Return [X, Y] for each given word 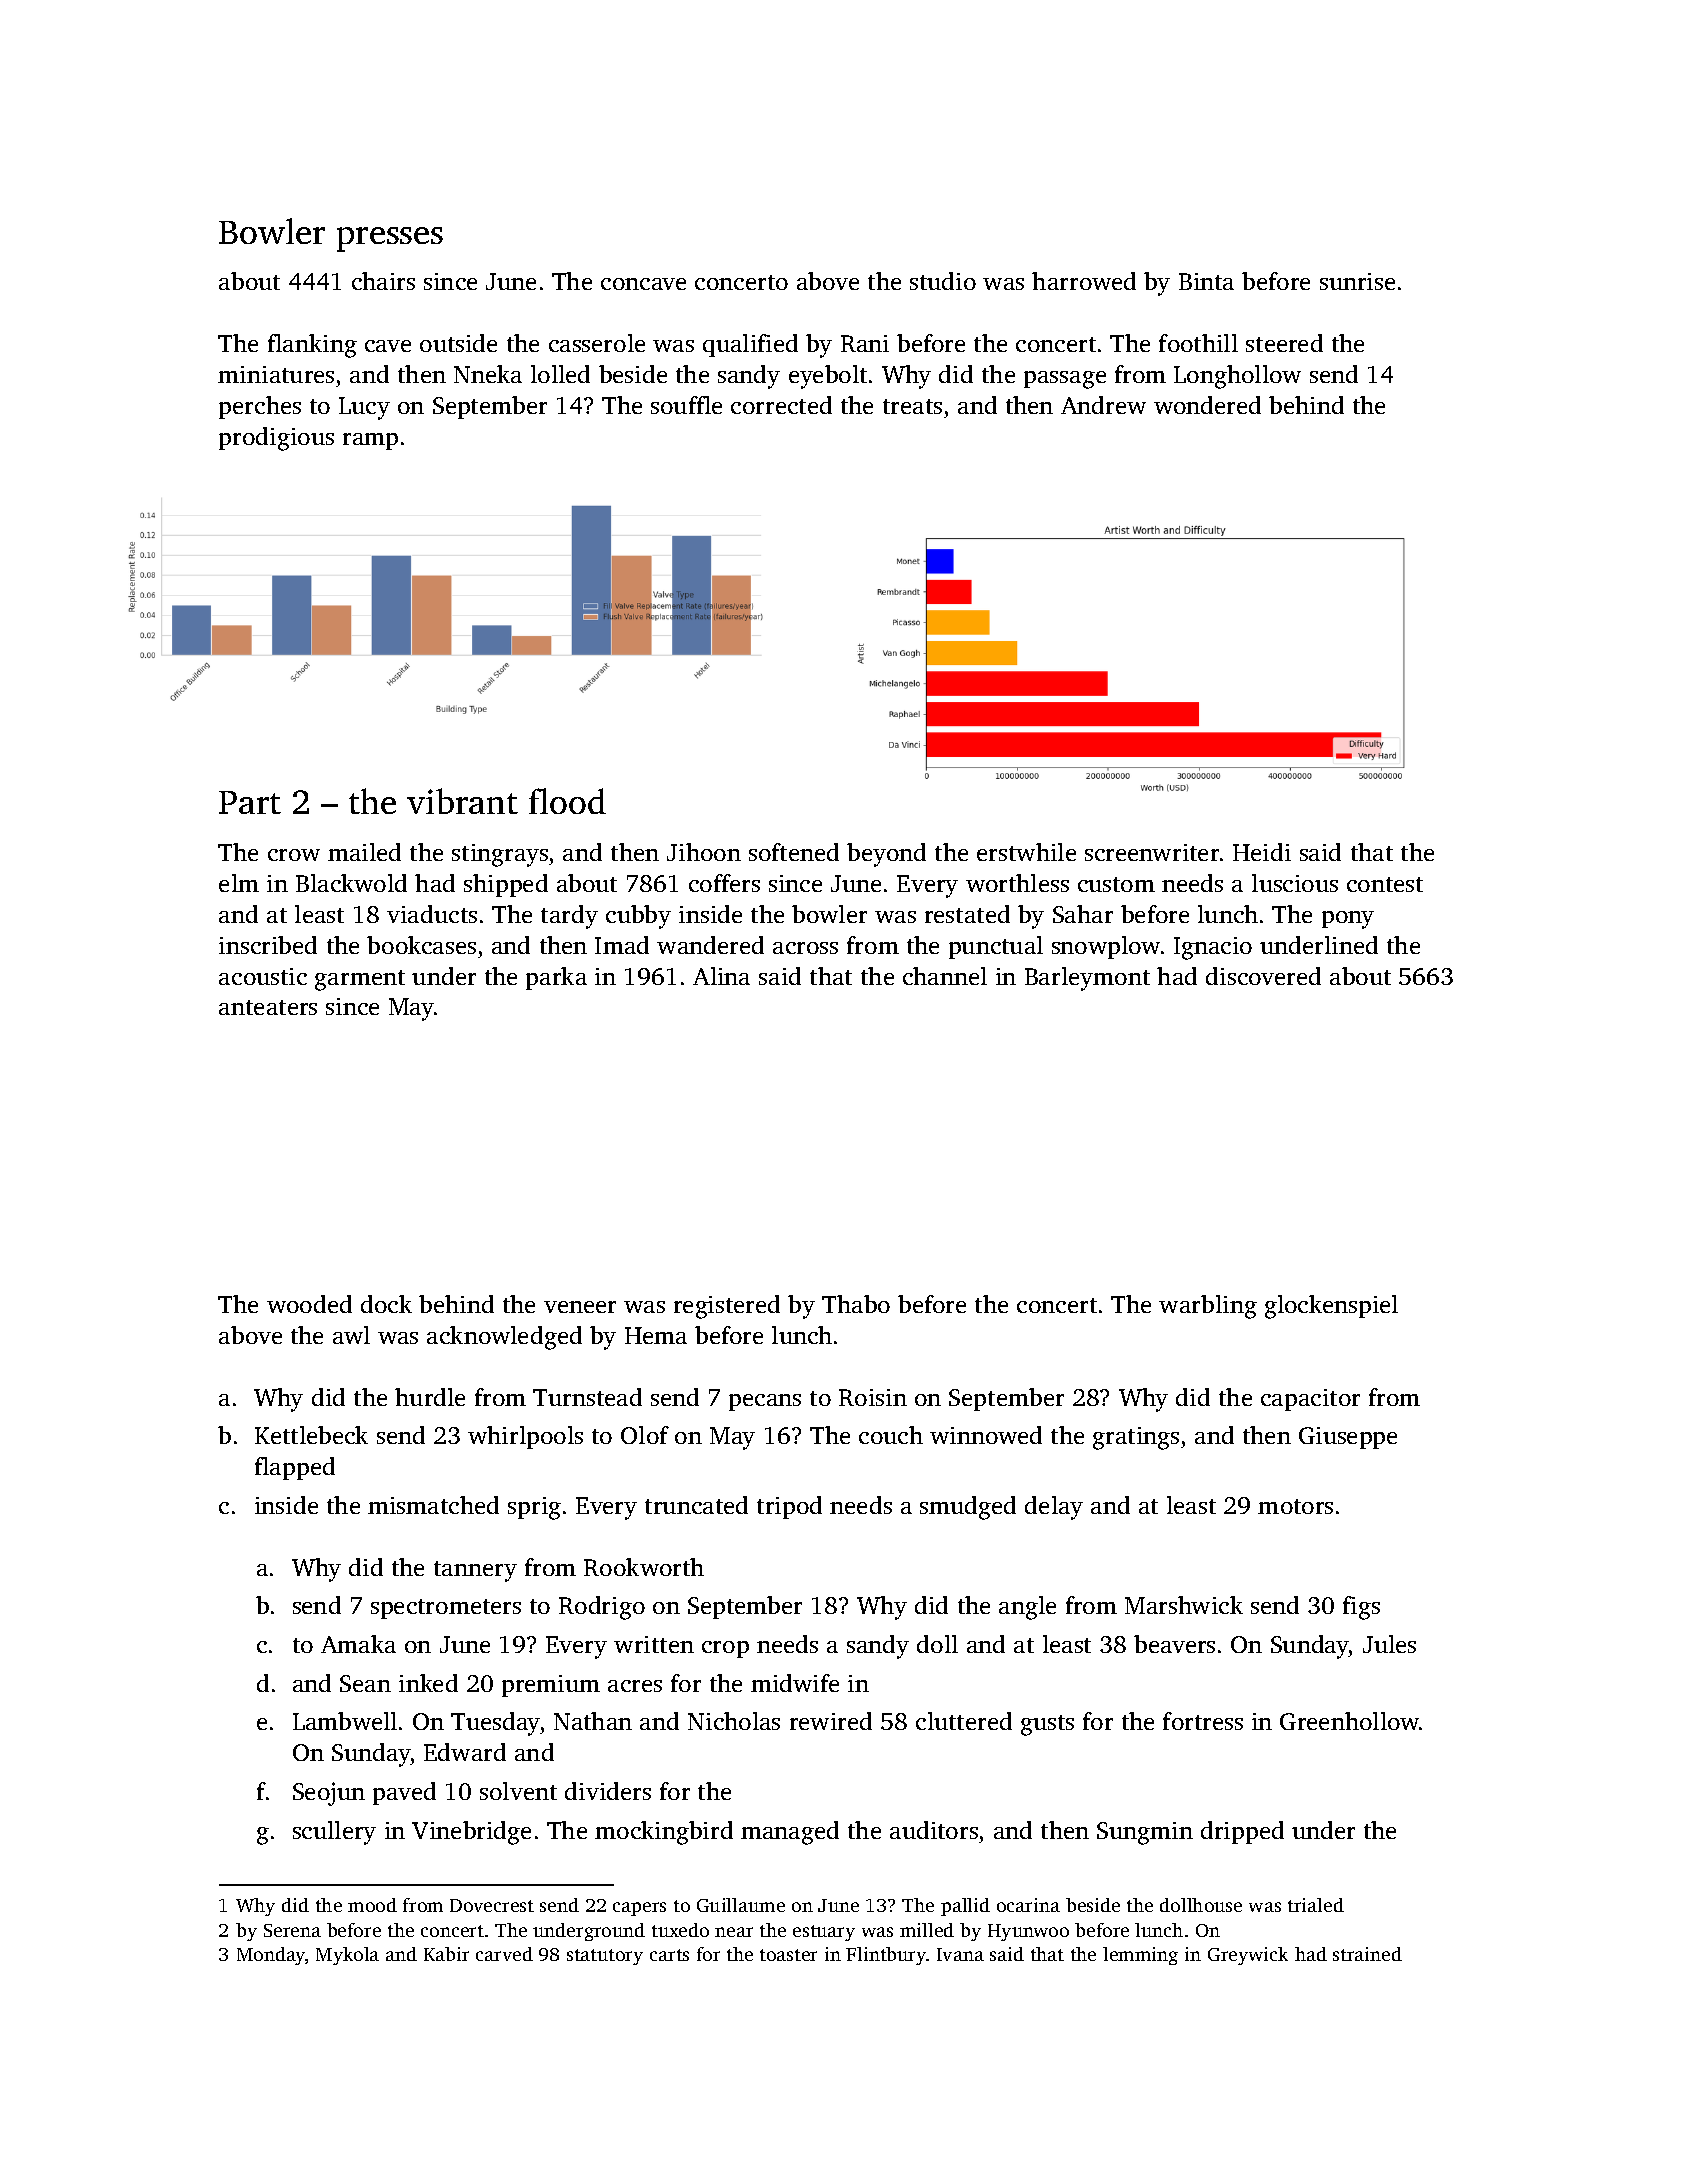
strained [1367, 1954]
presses [390, 239]
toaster [788, 1955]
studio [943, 281]
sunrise [1357, 281]
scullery [334, 1833]
